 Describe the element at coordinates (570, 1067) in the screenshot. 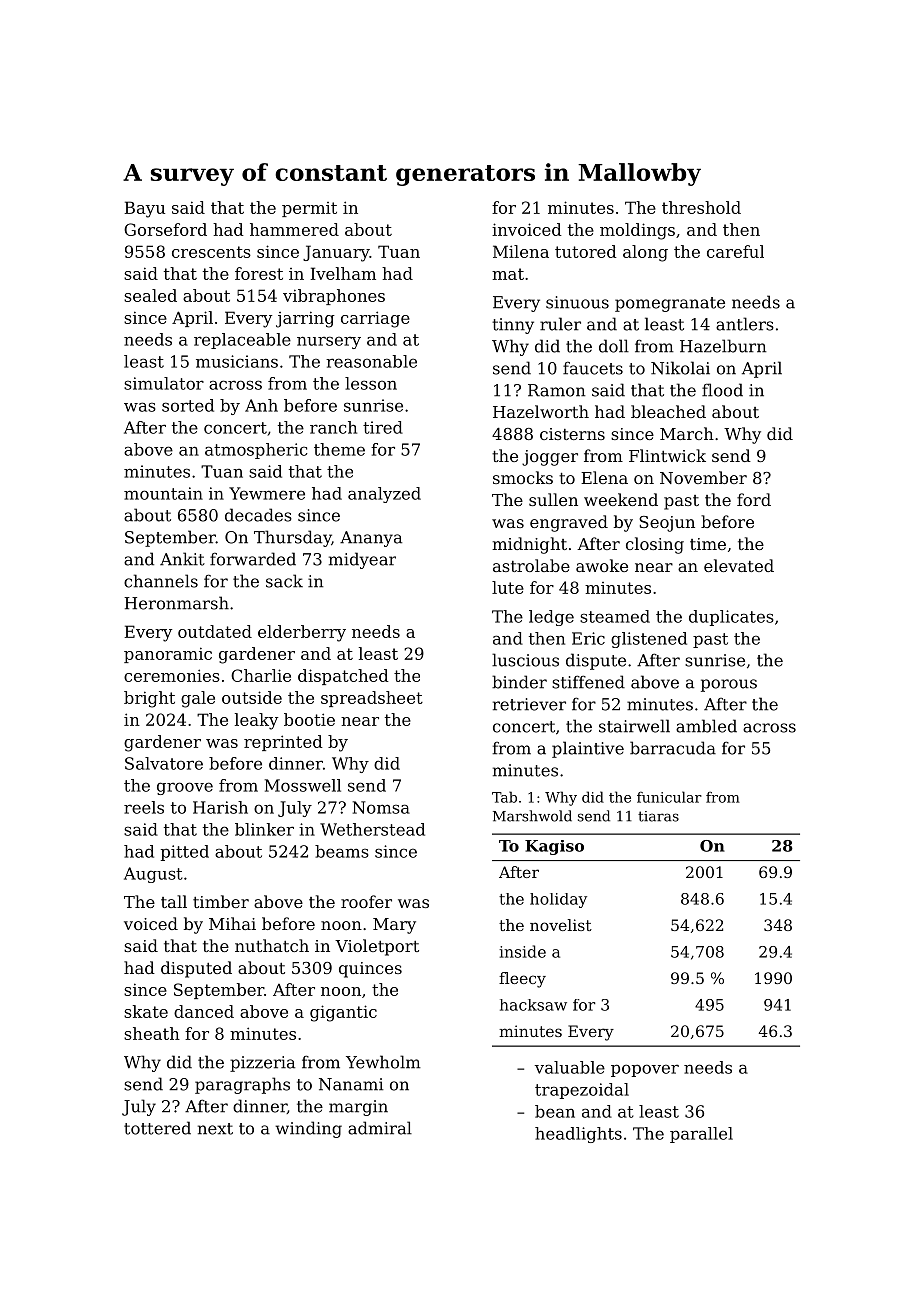

I see `valuable` at that location.
